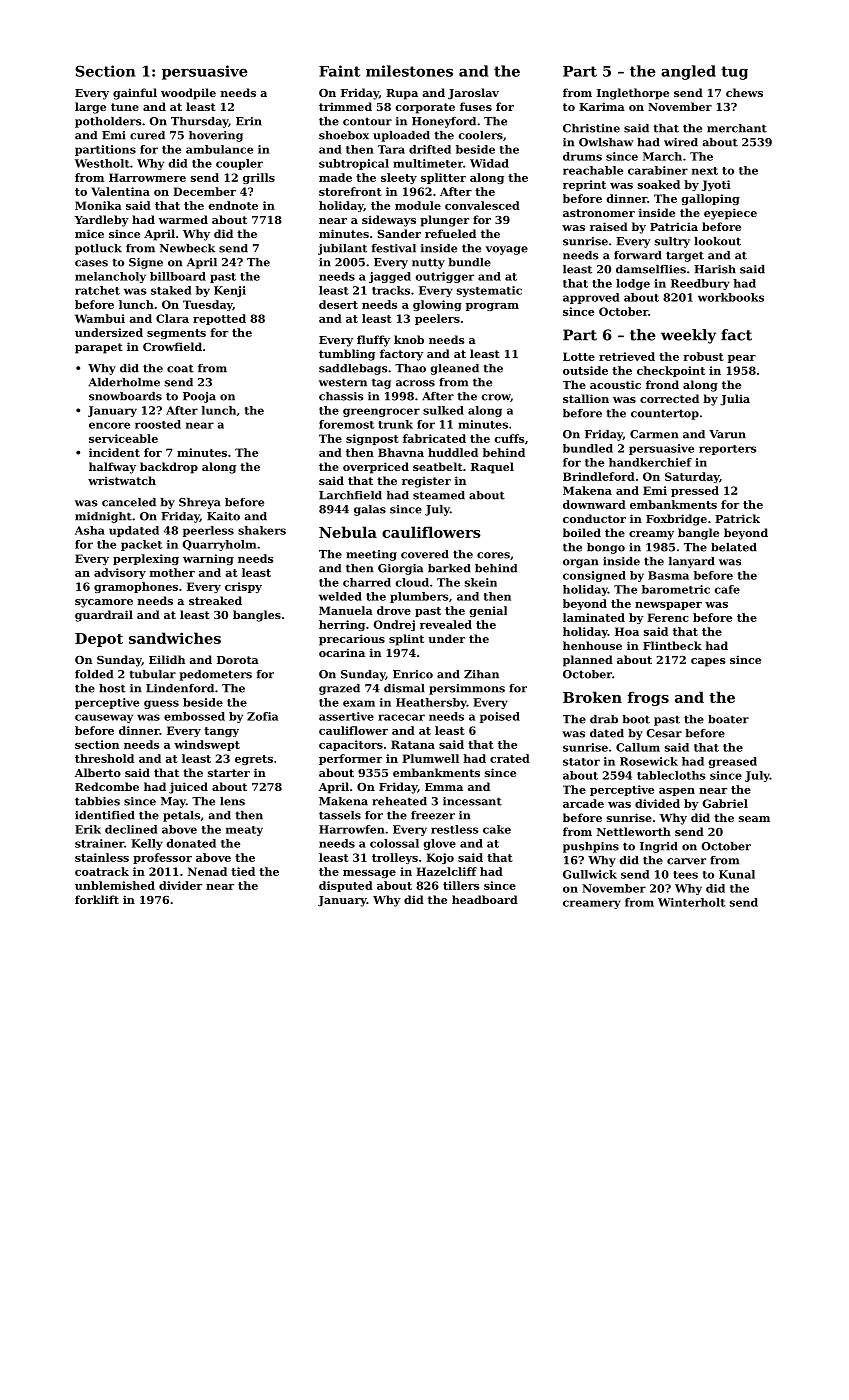 The height and width of the screenshot is (1400, 849). What do you see at coordinates (443, 410) in the screenshot?
I see `sulked` at bounding box center [443, 410].
